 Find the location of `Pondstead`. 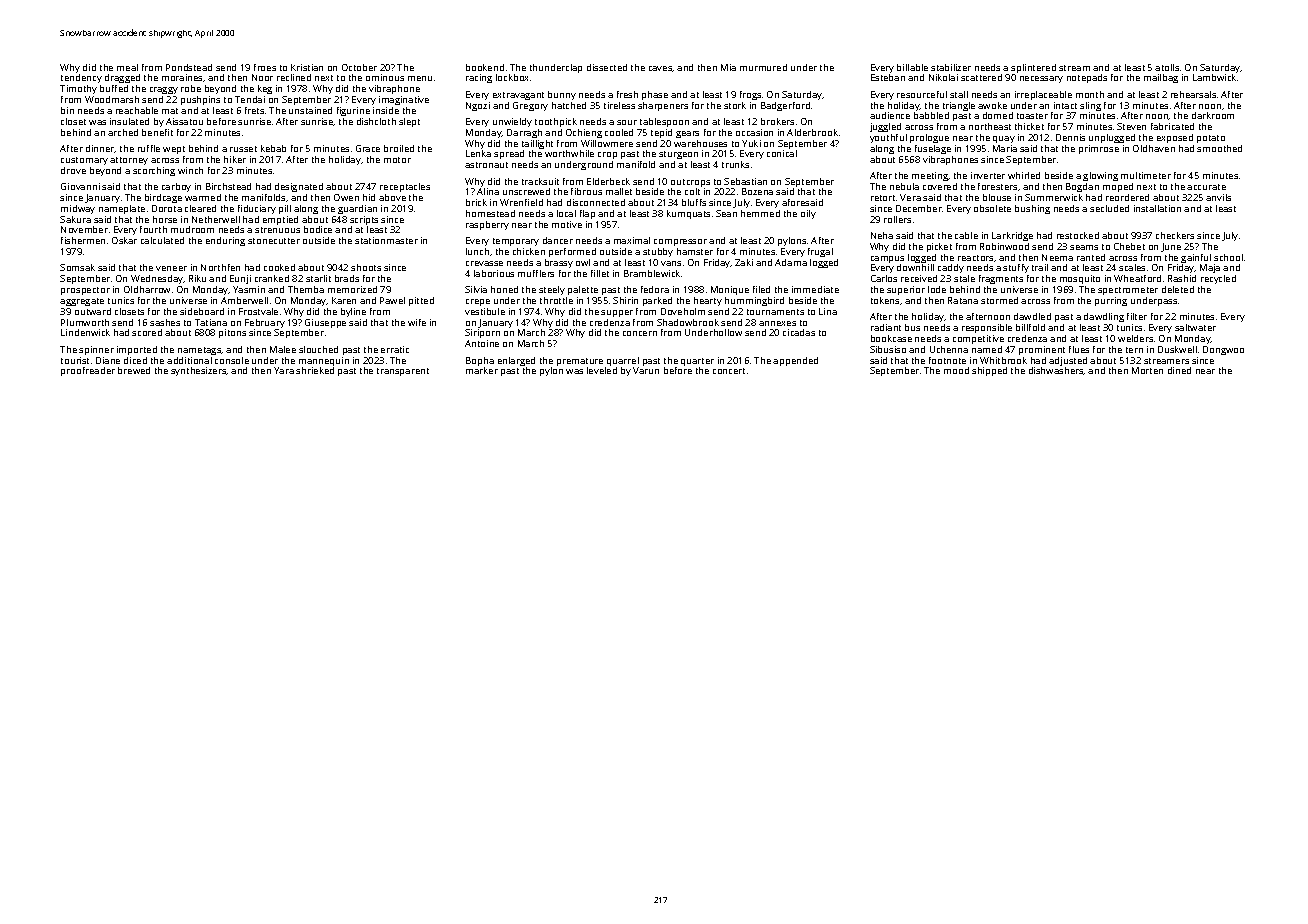

Pondstead is located at coordinates (189, 67).
